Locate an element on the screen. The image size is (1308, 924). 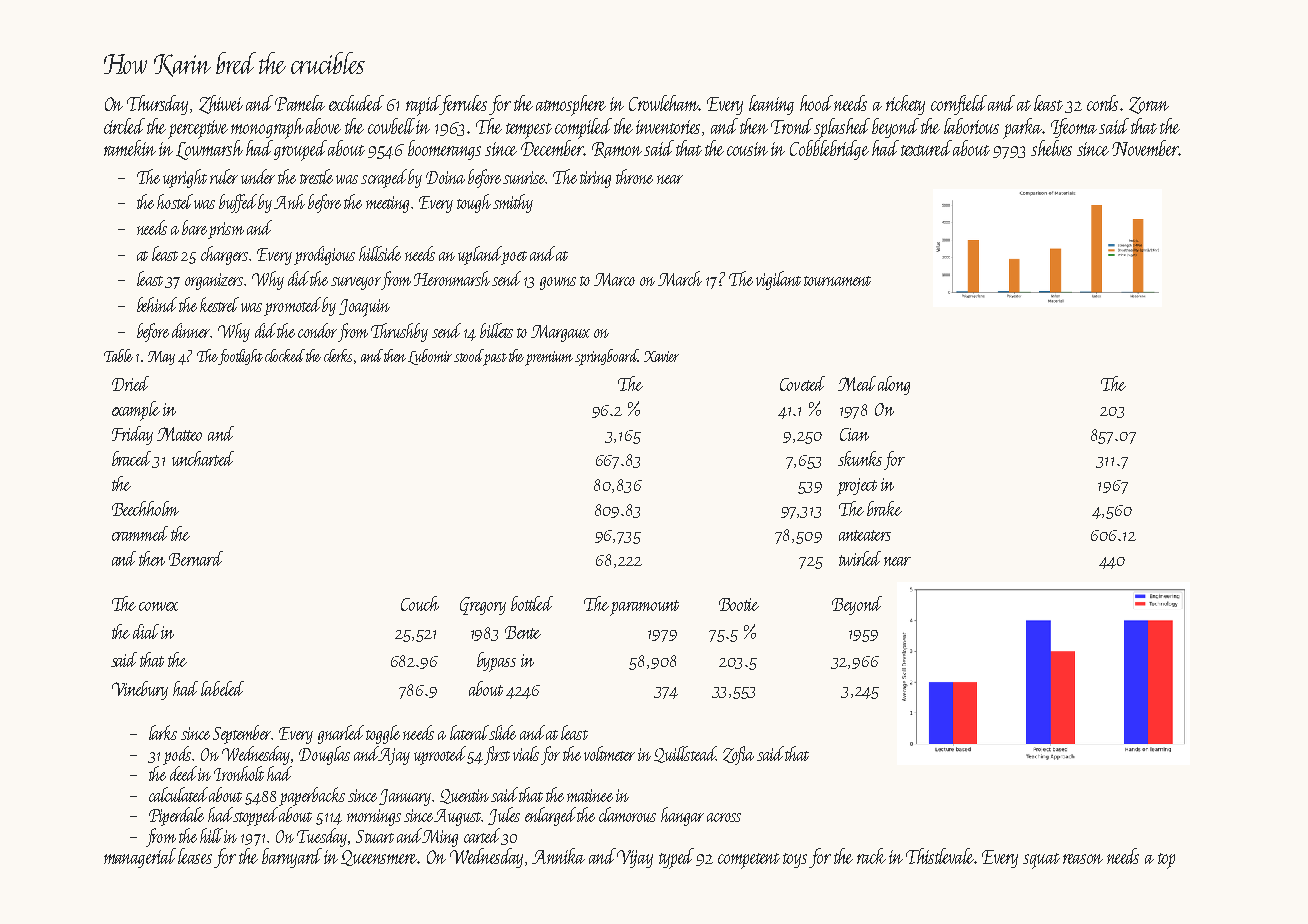
Couch is located at coordinates (420, 603).
